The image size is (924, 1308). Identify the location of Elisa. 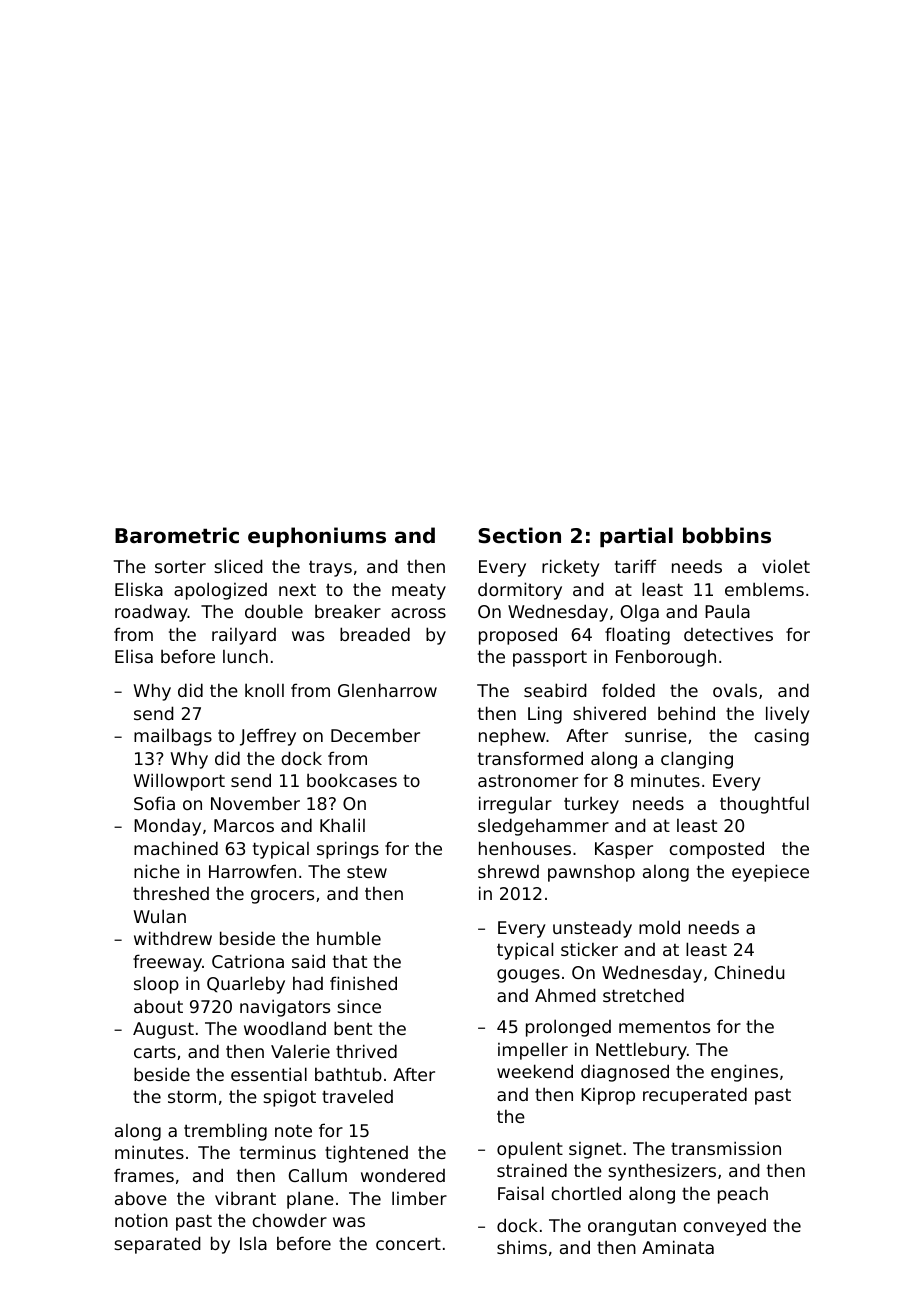
(134, 656).
